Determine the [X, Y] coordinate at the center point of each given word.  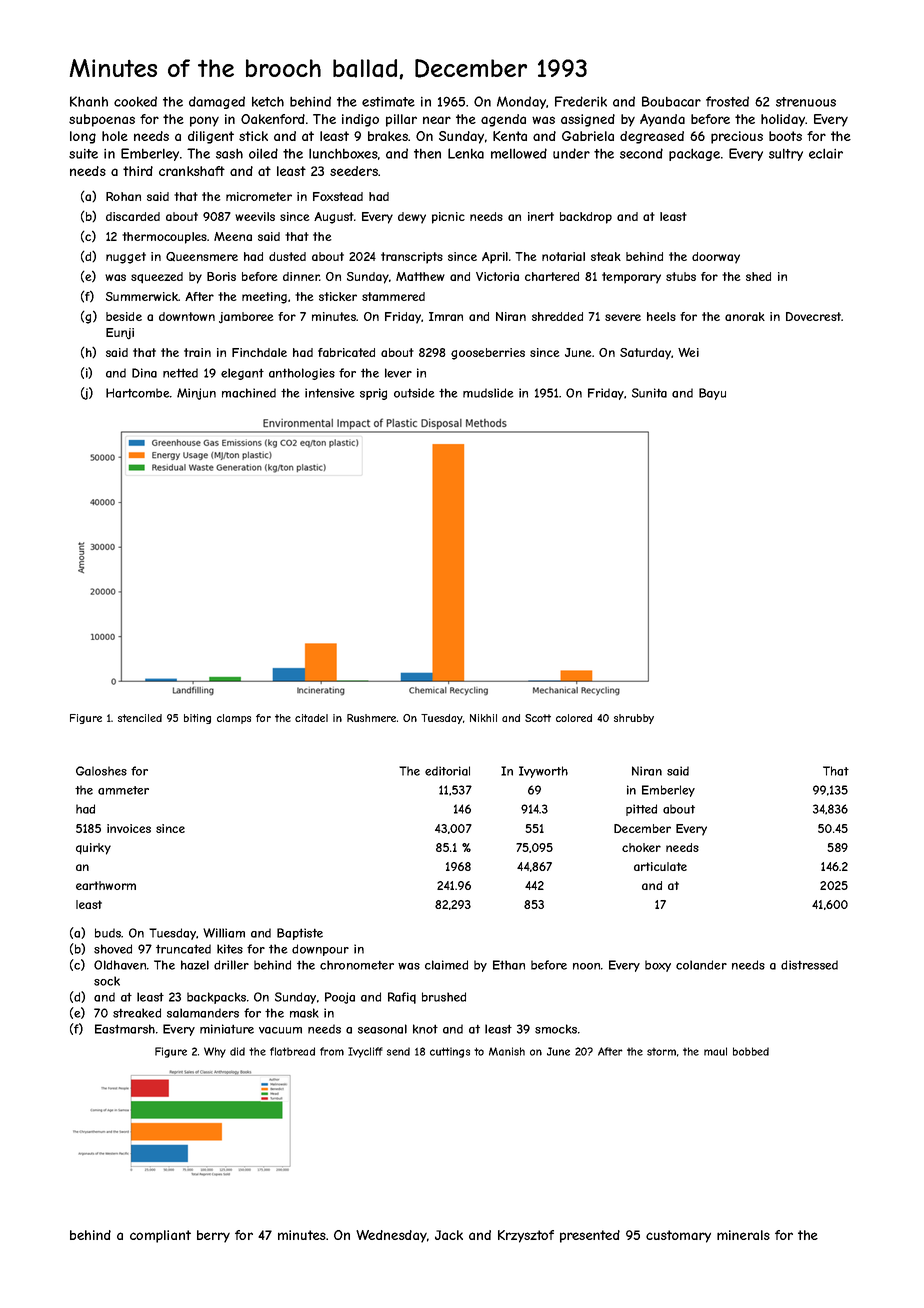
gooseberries [488, 354]
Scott [538, 718]
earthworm [106, 885]
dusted [287, 256]
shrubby [634, 719]
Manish [507, 1051]
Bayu [712, 394]
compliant [160, 1236]
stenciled [140, 718]
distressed [809, 965]
